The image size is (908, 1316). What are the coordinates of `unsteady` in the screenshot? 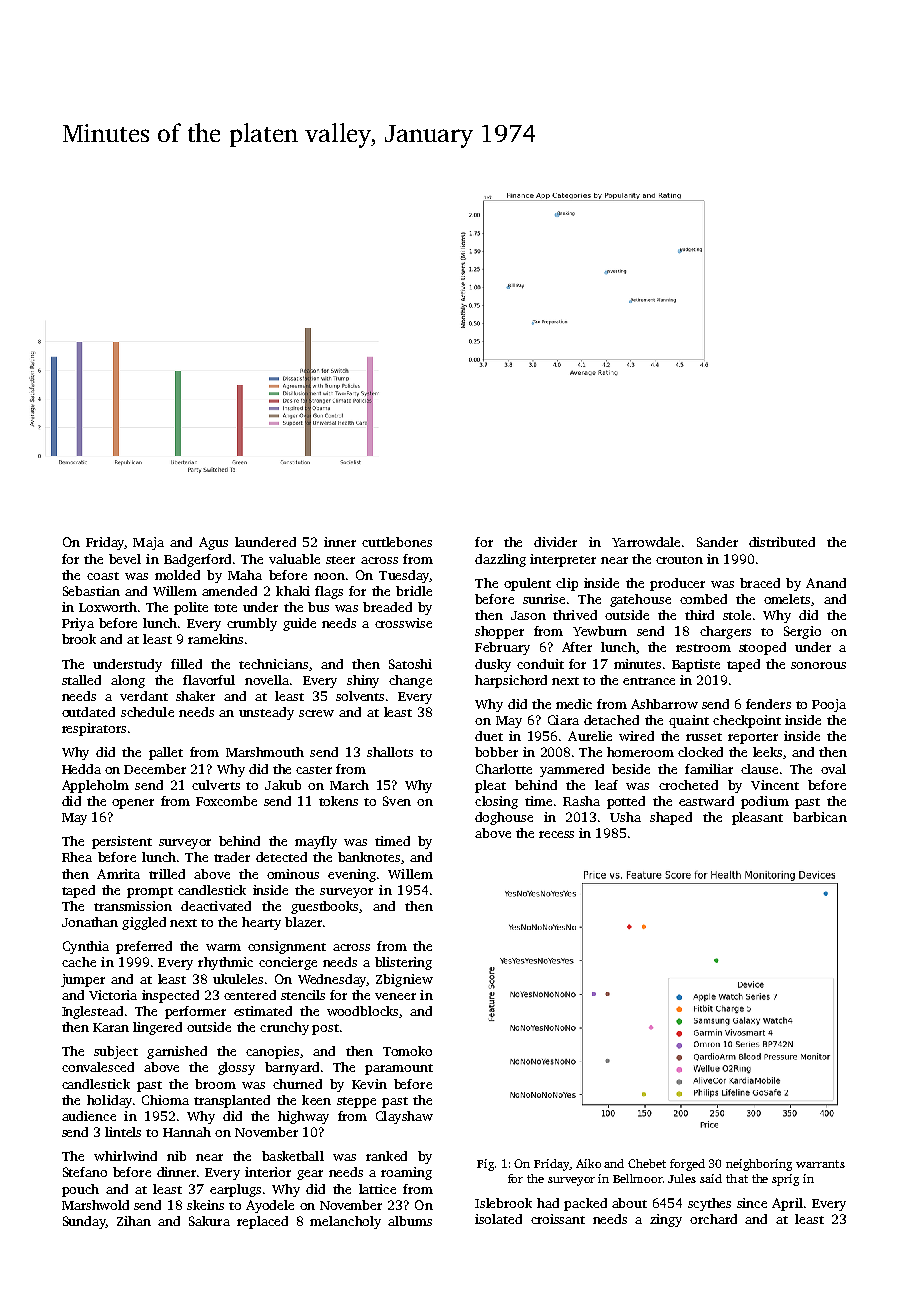 It's located at (266, 713).
